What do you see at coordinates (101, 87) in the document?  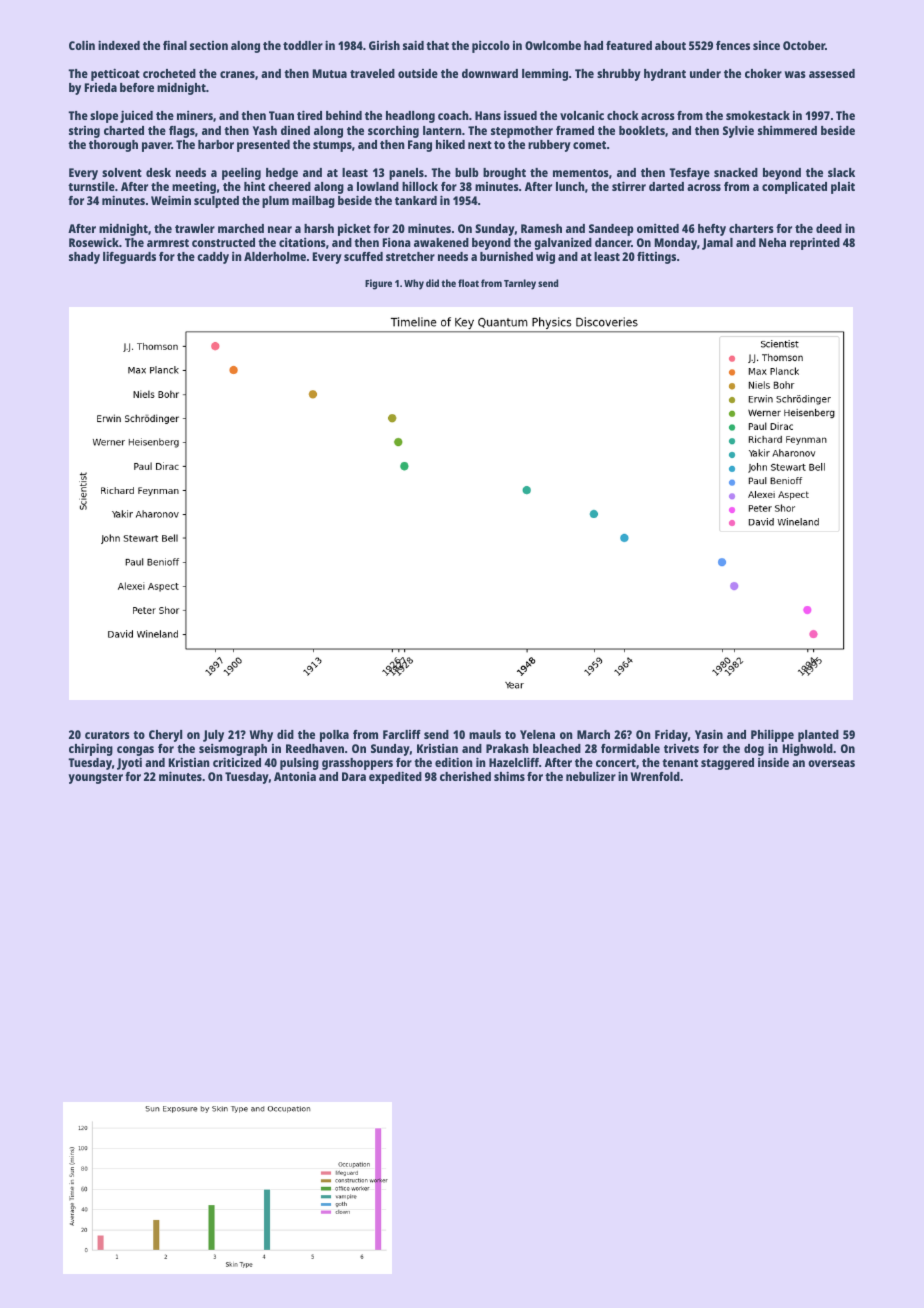 I see `Frieda` at bounding box center [101, 87].
